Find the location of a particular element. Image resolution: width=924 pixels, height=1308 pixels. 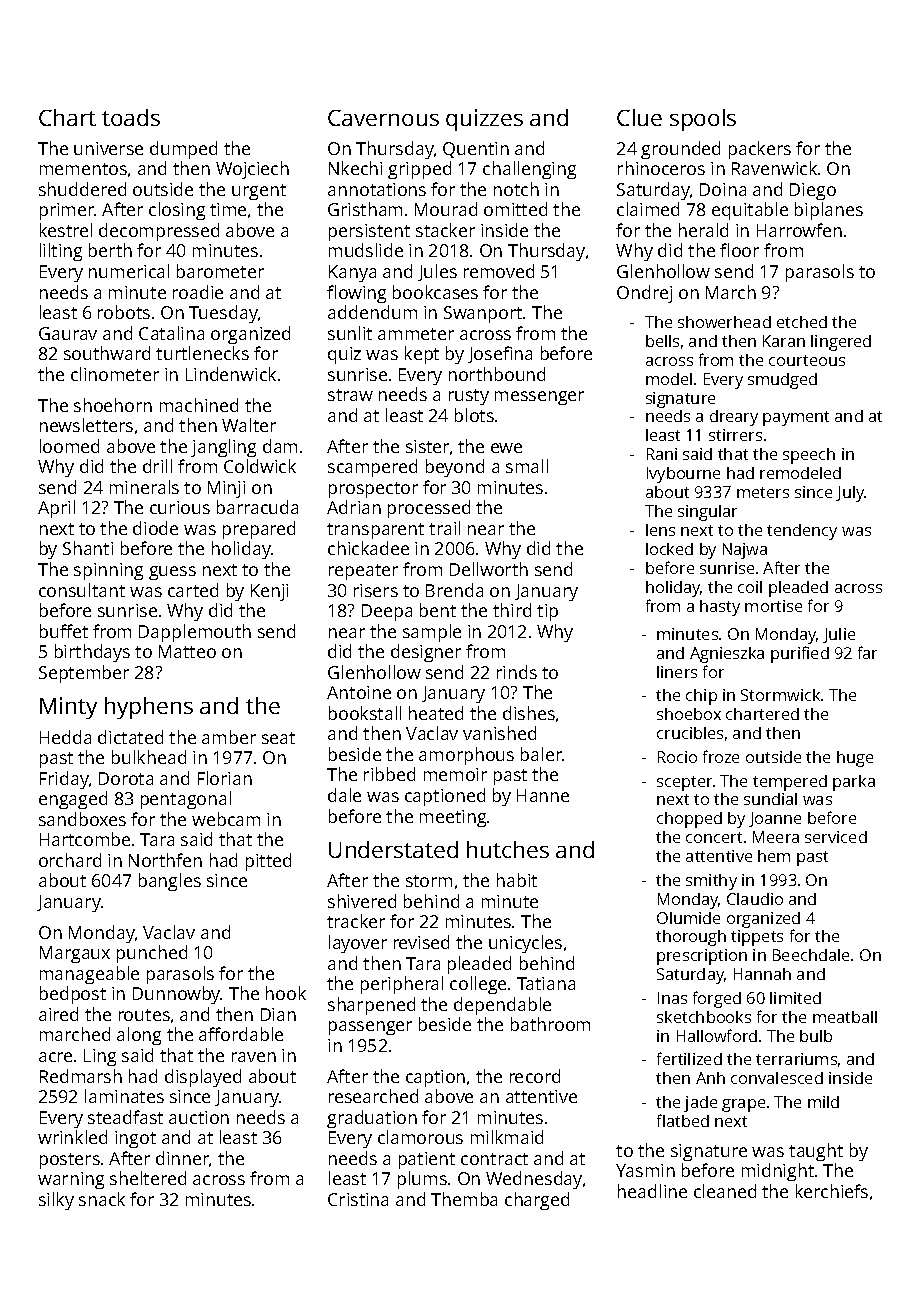

ingot is located at coordinates (135, 1139).
